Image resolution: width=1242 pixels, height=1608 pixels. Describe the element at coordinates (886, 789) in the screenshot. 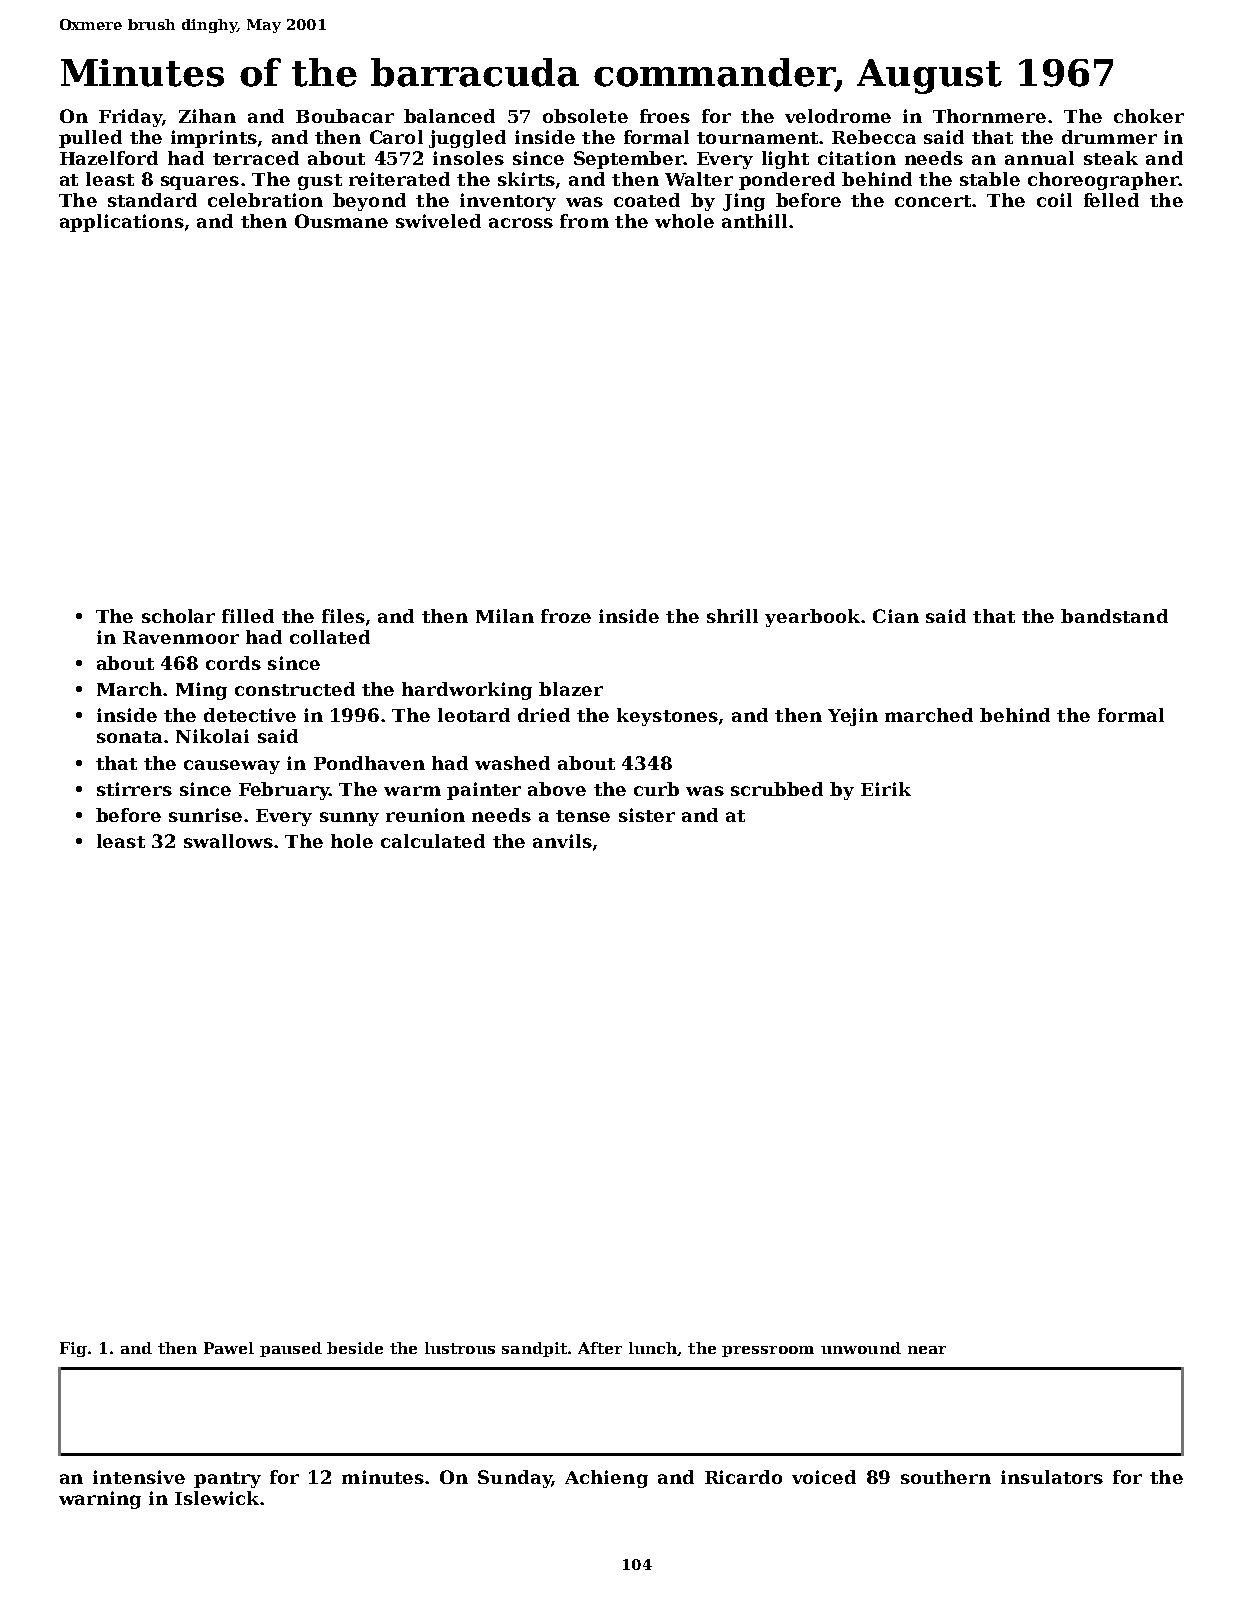

I see `Eirik` at that location.
